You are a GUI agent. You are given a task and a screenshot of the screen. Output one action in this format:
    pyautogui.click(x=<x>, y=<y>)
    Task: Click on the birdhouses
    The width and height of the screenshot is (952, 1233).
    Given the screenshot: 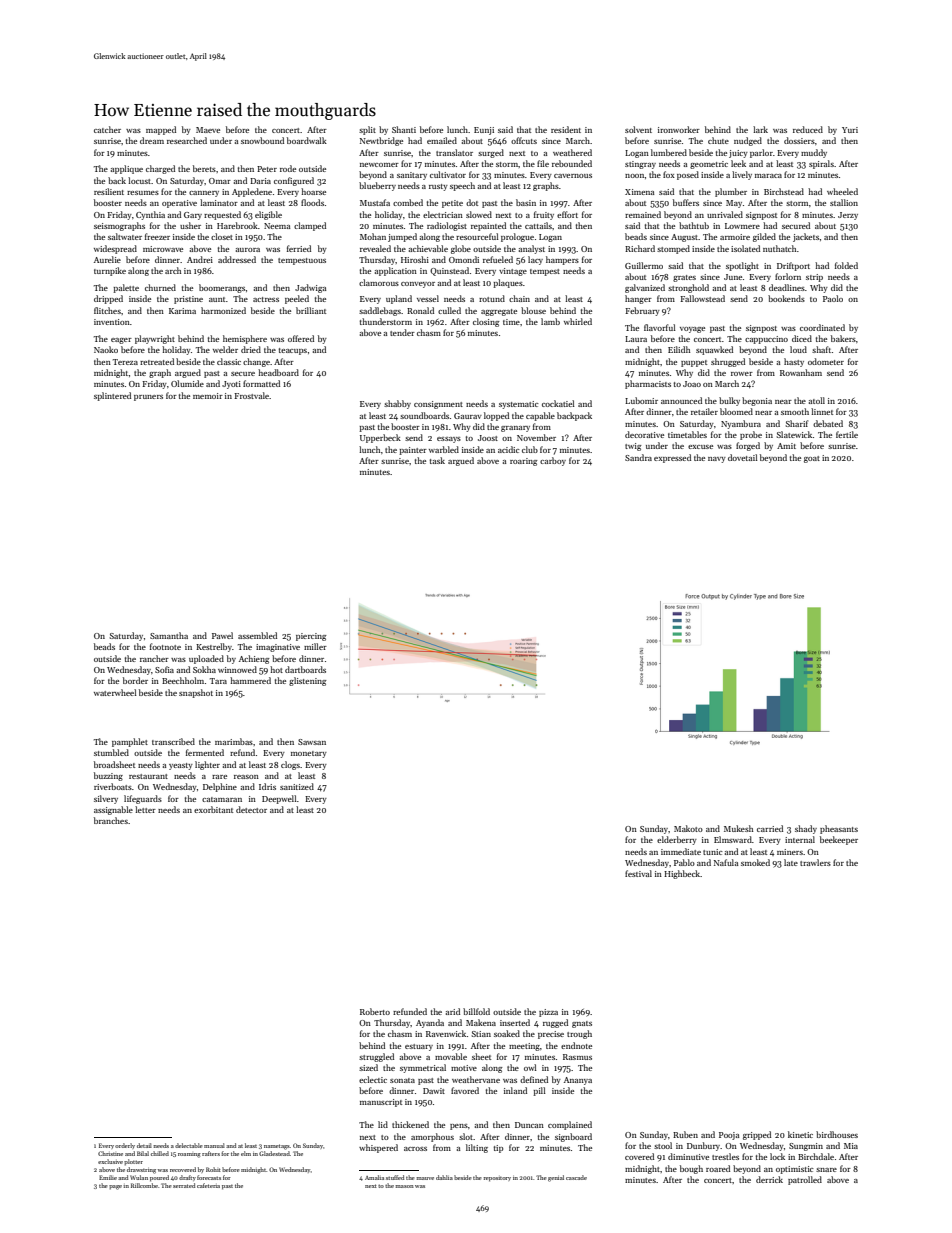 What is the action you would take?
    pyautogui.click(x=837, y=1134)
